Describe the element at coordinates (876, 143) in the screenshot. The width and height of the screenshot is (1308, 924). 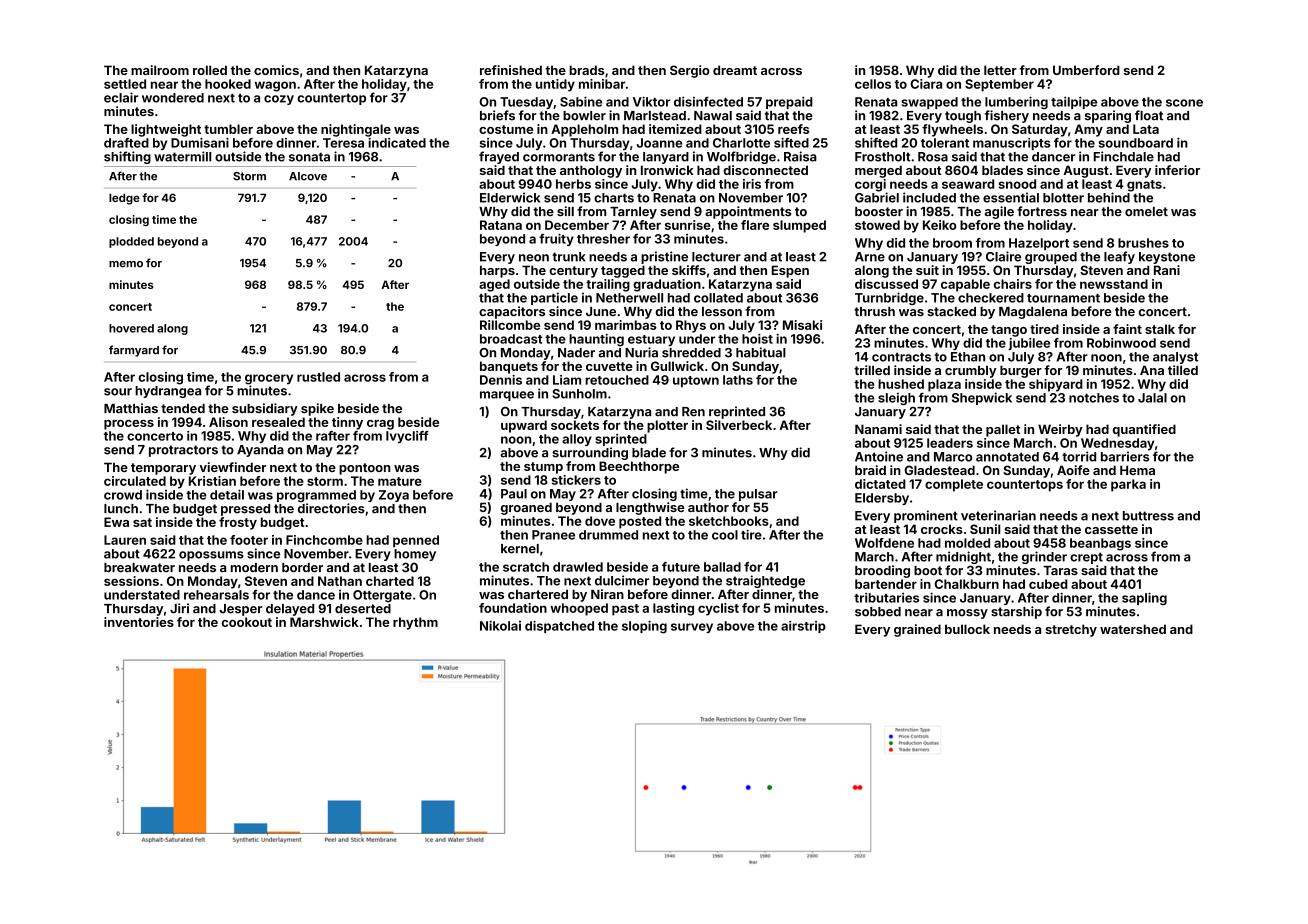
I see `shifted` at that location.
